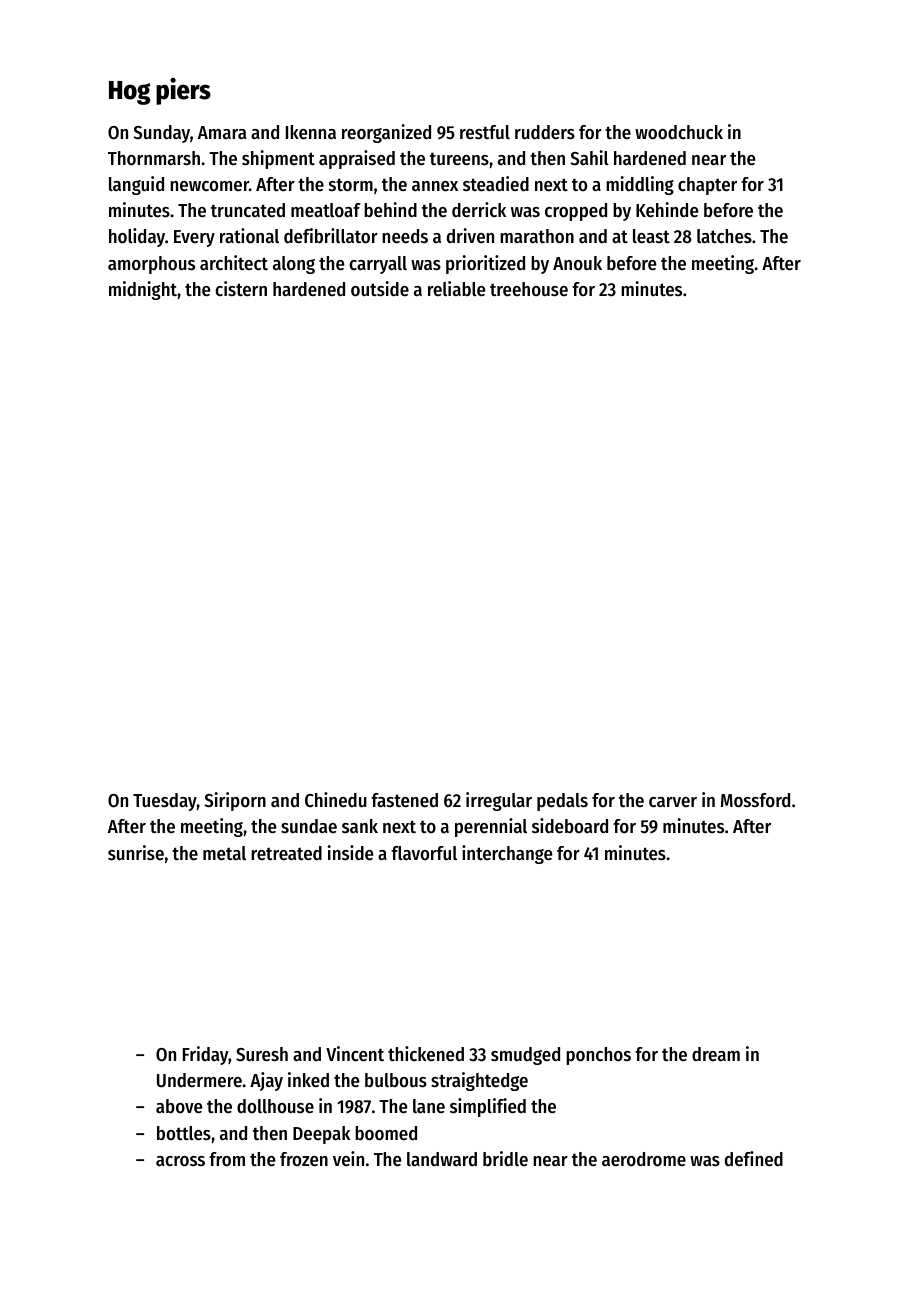 This screenshot has width=924, height=1311. What do you see at coordinates (485, 132) in the screenshot?
I see `restful` at bounding box center [485, 132].
